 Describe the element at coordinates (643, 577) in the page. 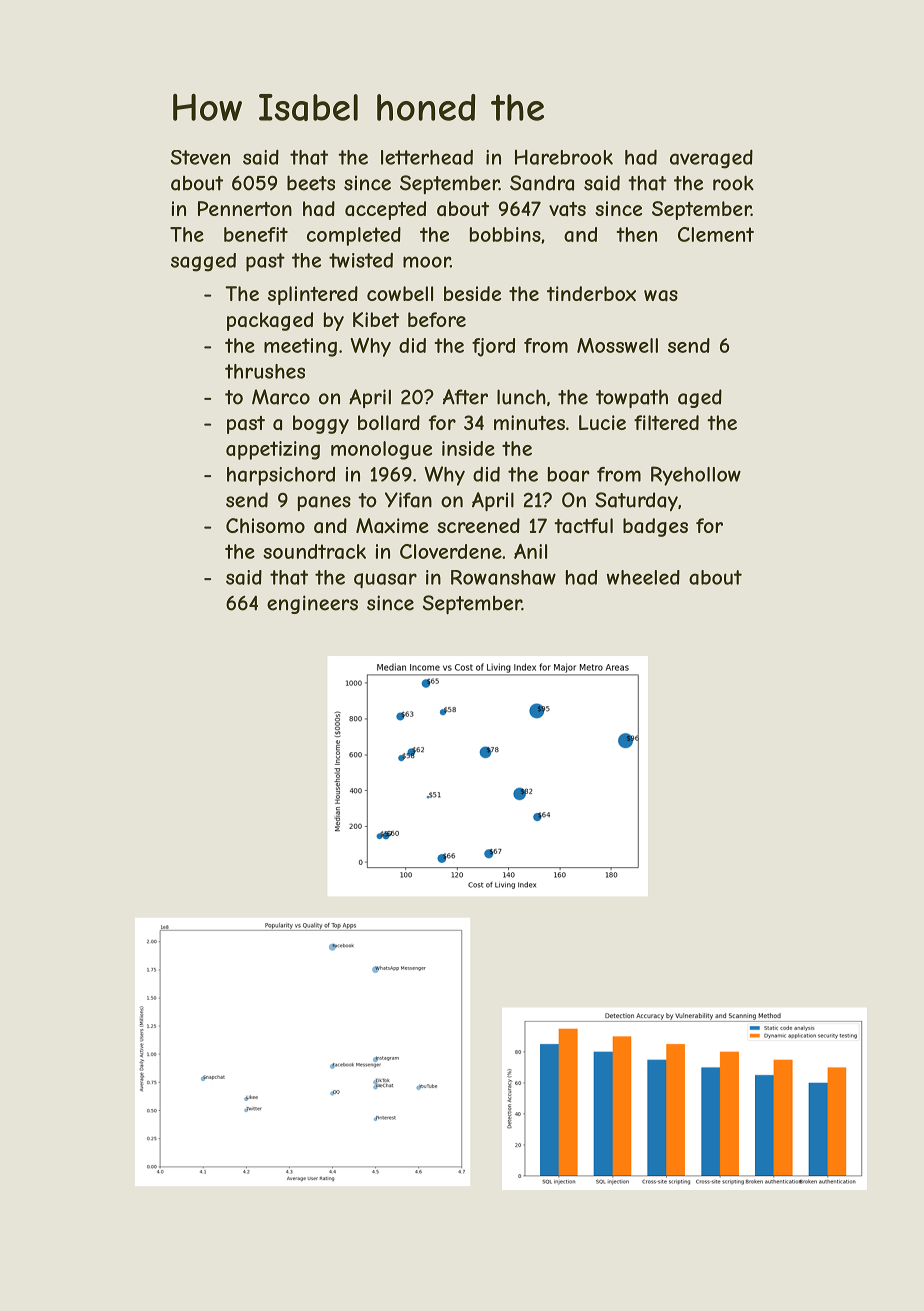

I see `wheeled` at that location.
